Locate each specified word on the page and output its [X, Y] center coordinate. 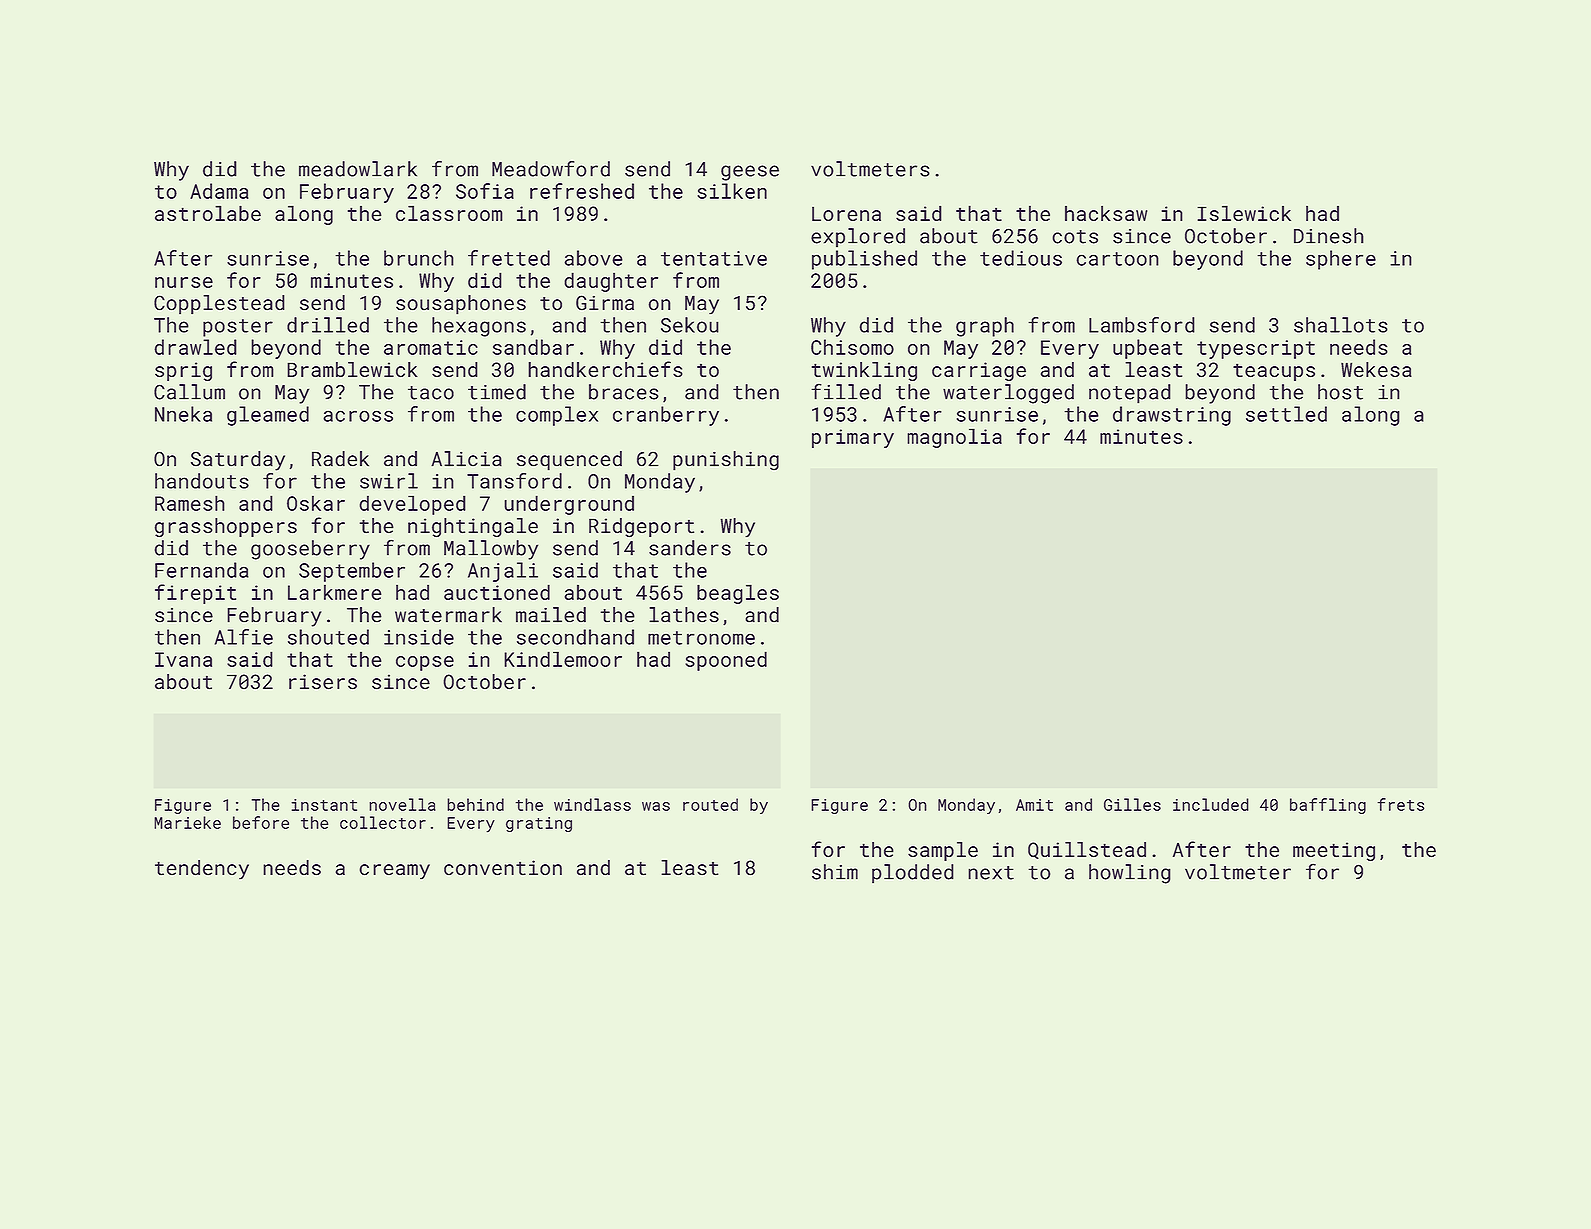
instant [324, 805]
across [358, 416]
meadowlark [358, 169]
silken [732, 191]
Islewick [1244, 213]
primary [853, 438]
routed [710, 804]
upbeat [1147, 349]
